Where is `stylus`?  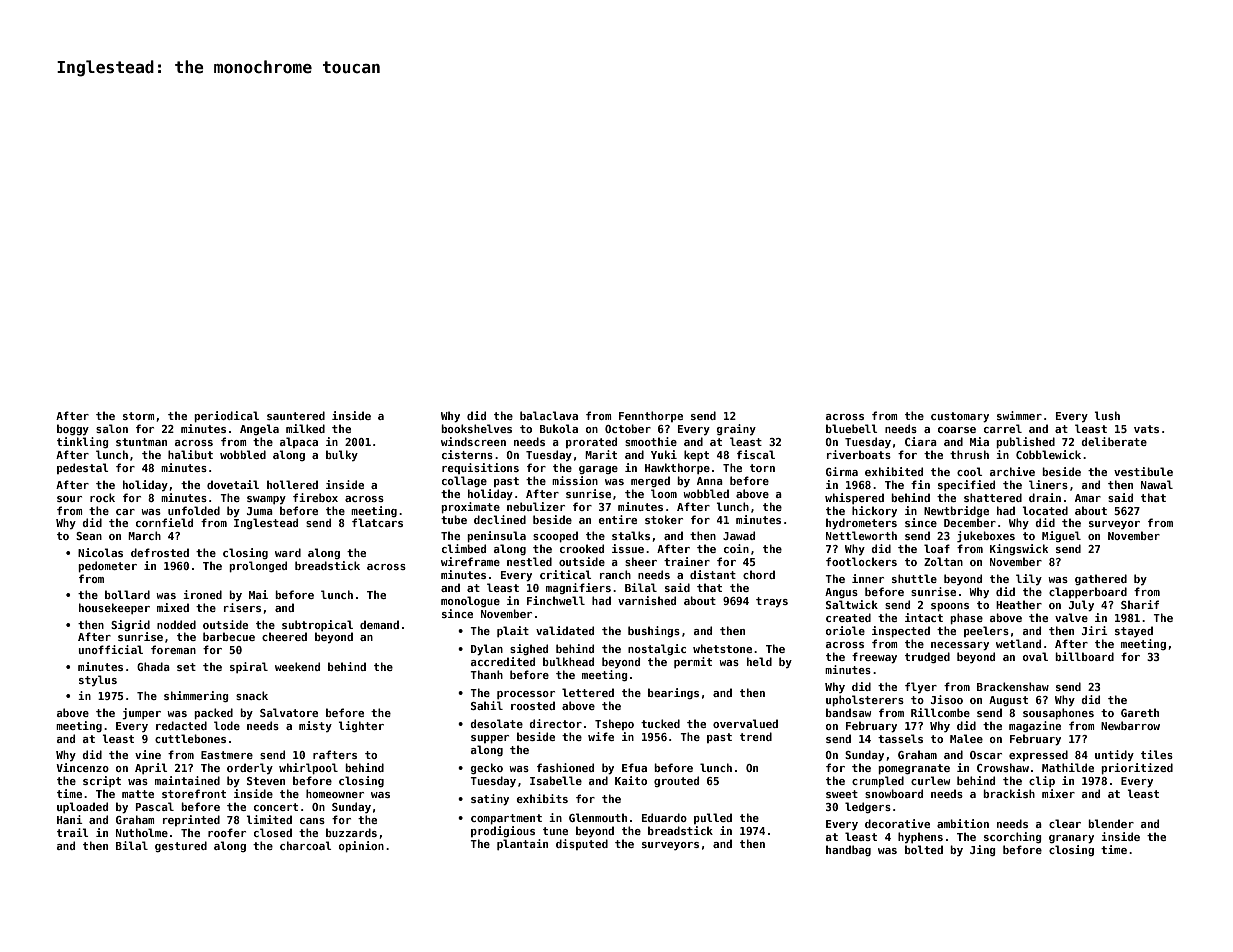 stylus is located at coordinates (98, 680).
